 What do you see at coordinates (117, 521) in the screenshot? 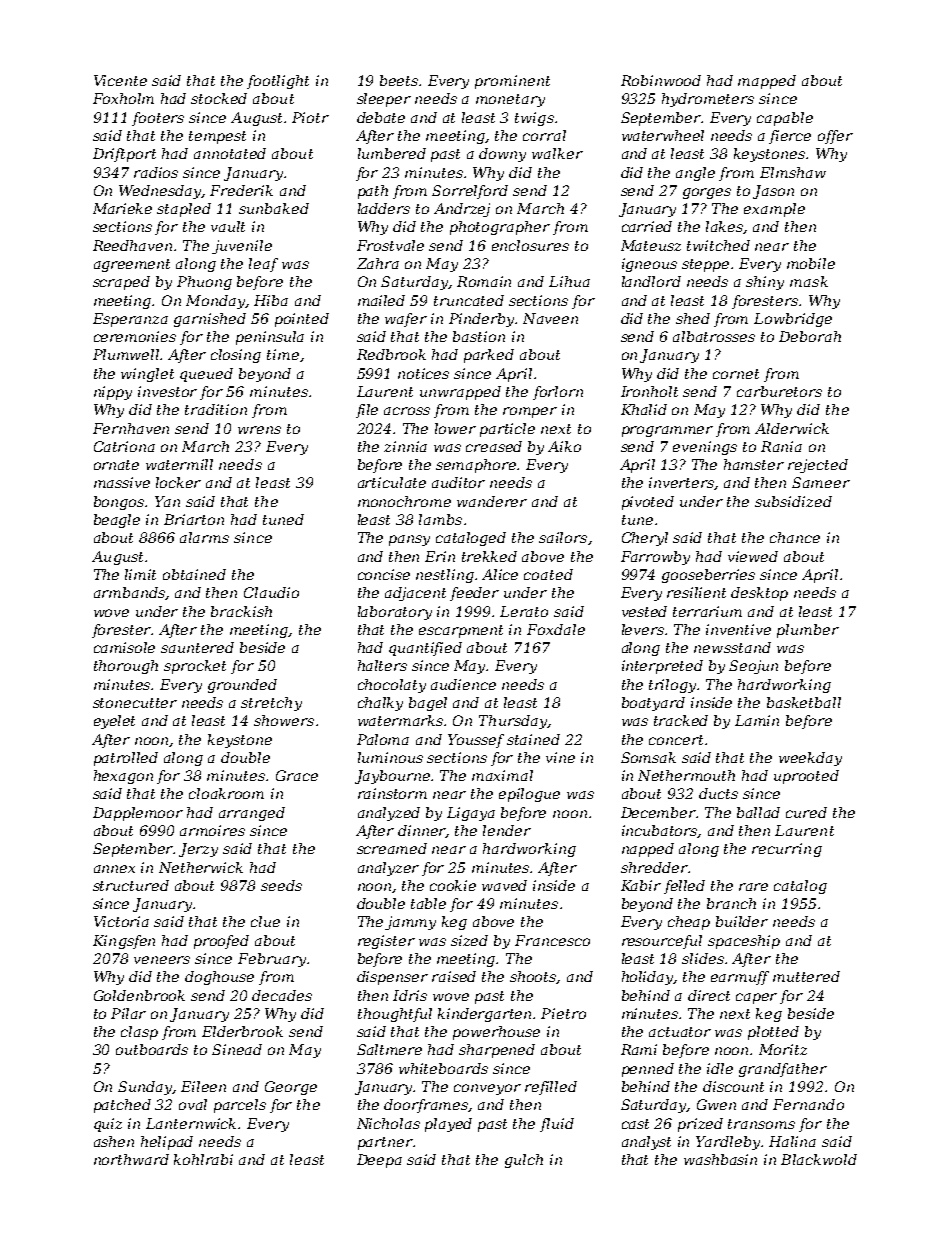
I see `beagle` at bounding box center [117, 521].
